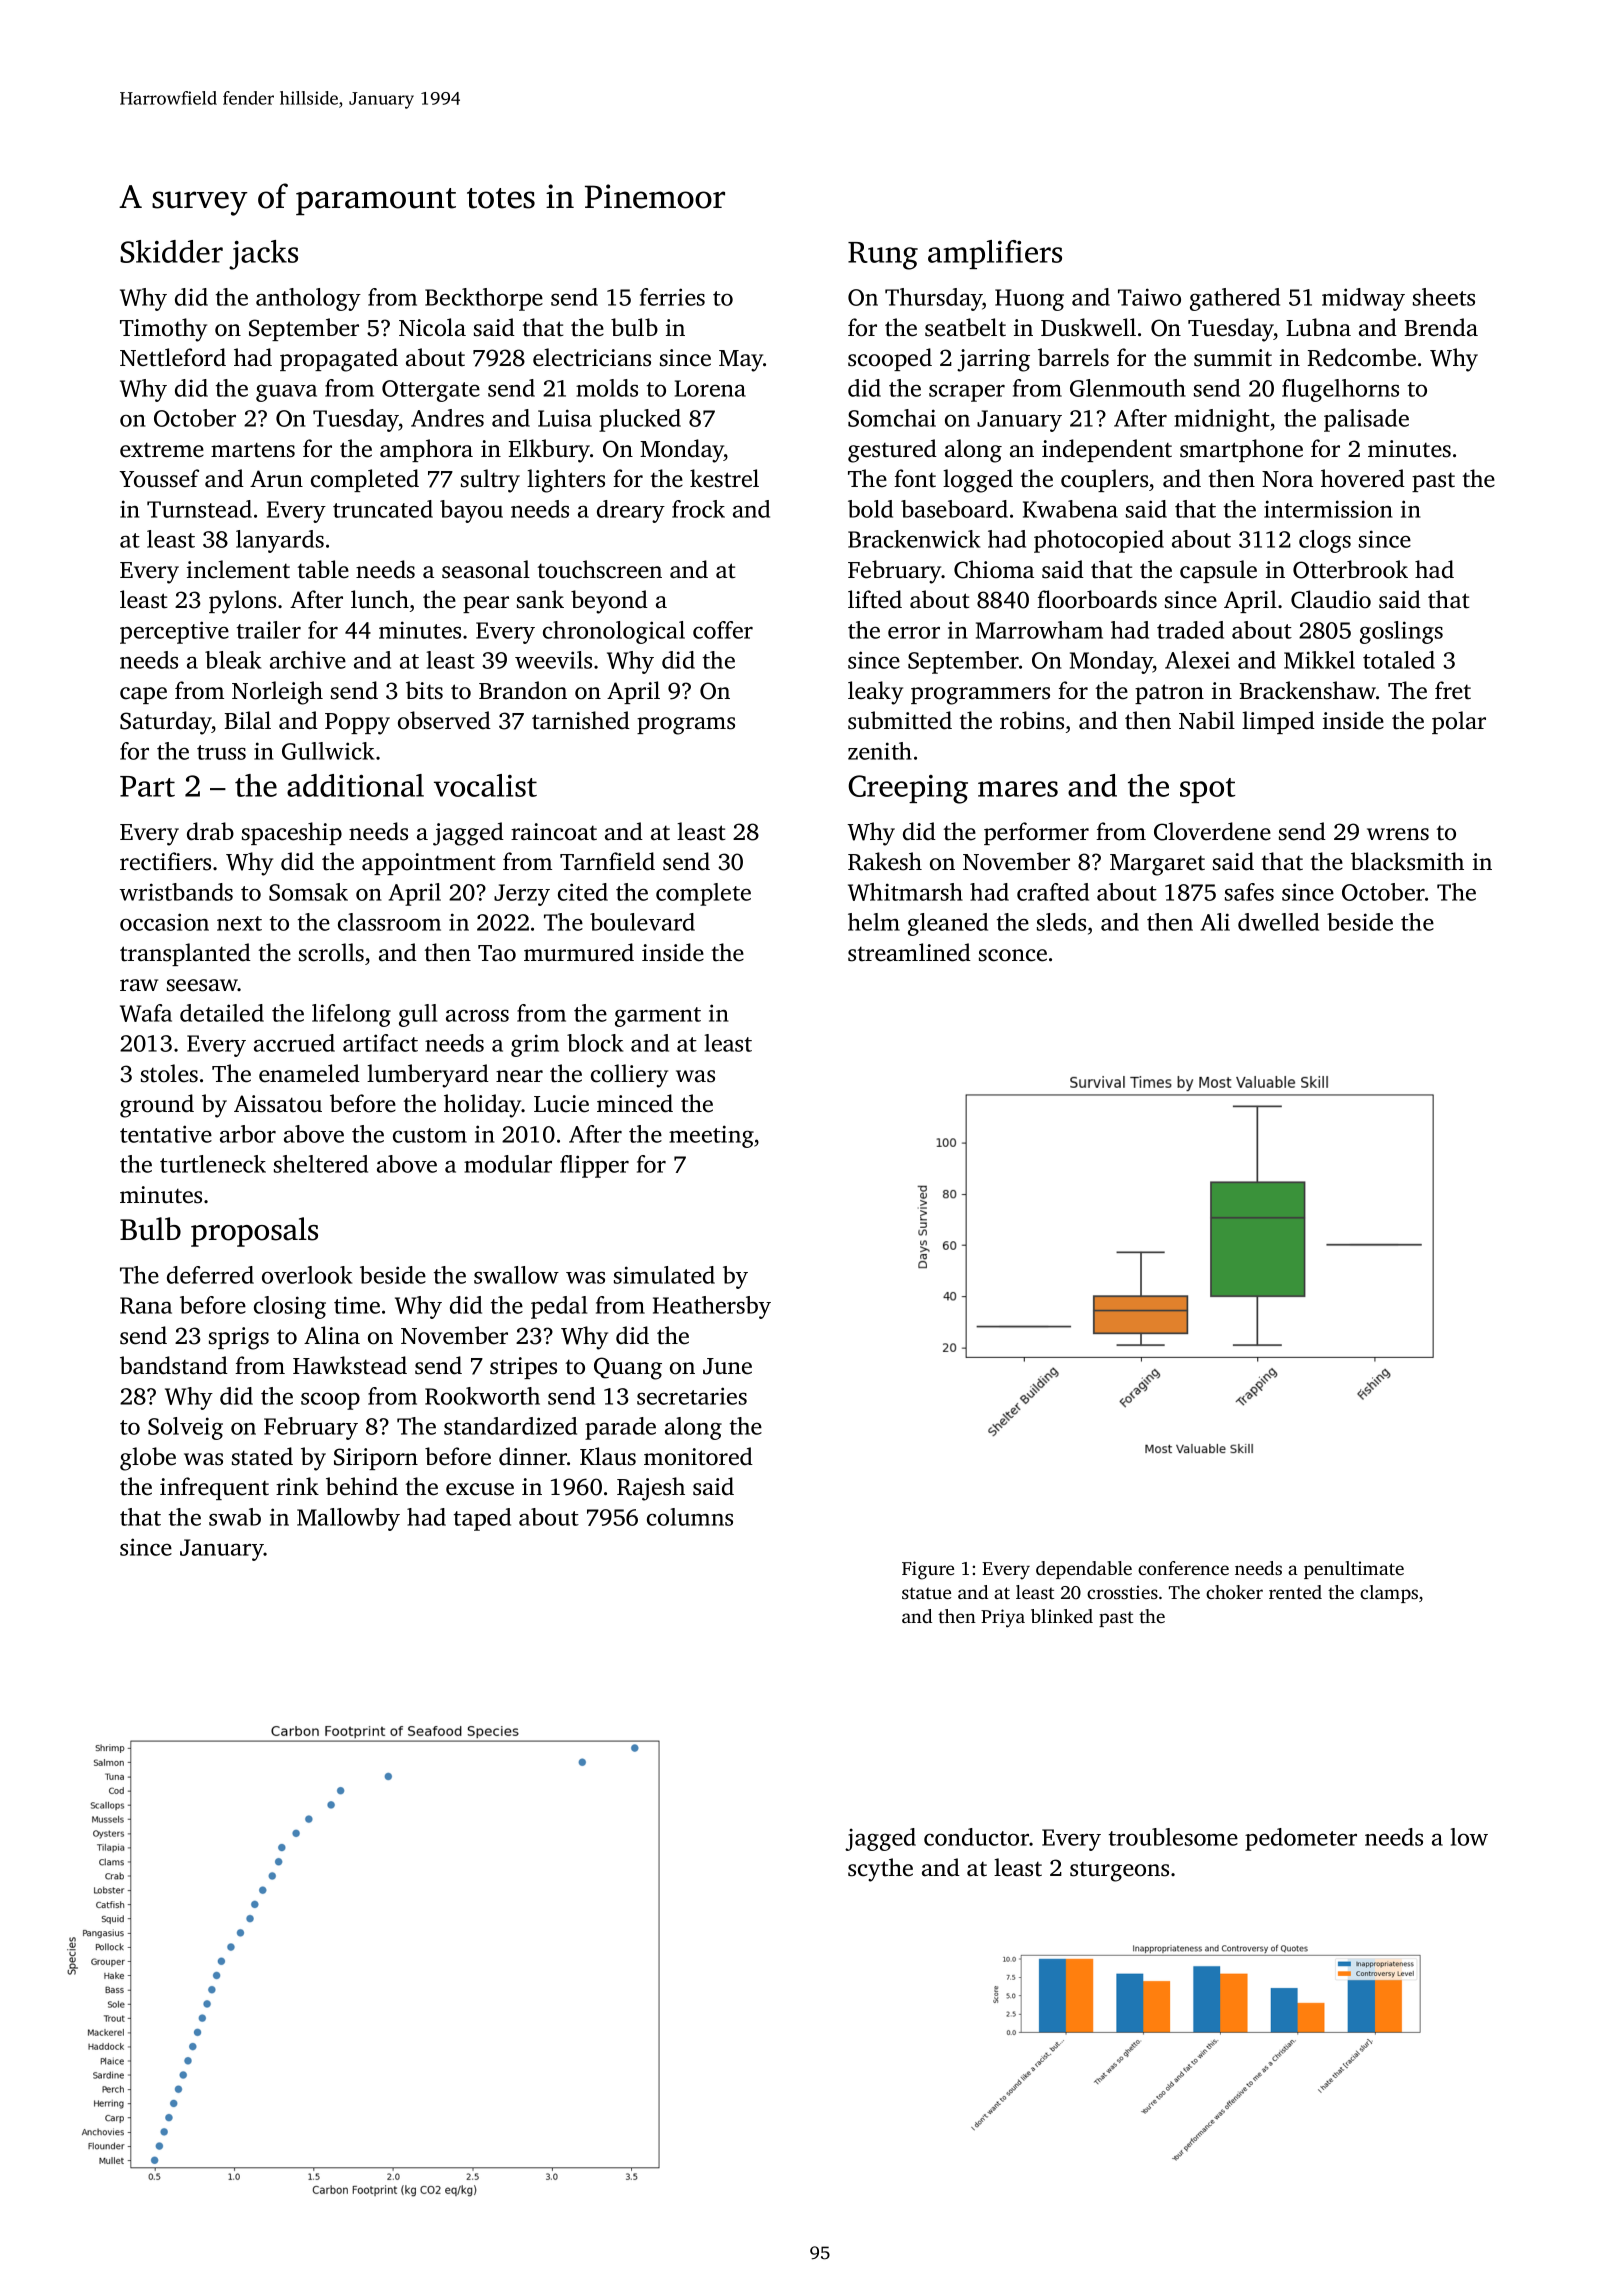  What do you see at coordinates (1401, 632) in the page?
I see `goslings` at bounding box center [1401, 632].
